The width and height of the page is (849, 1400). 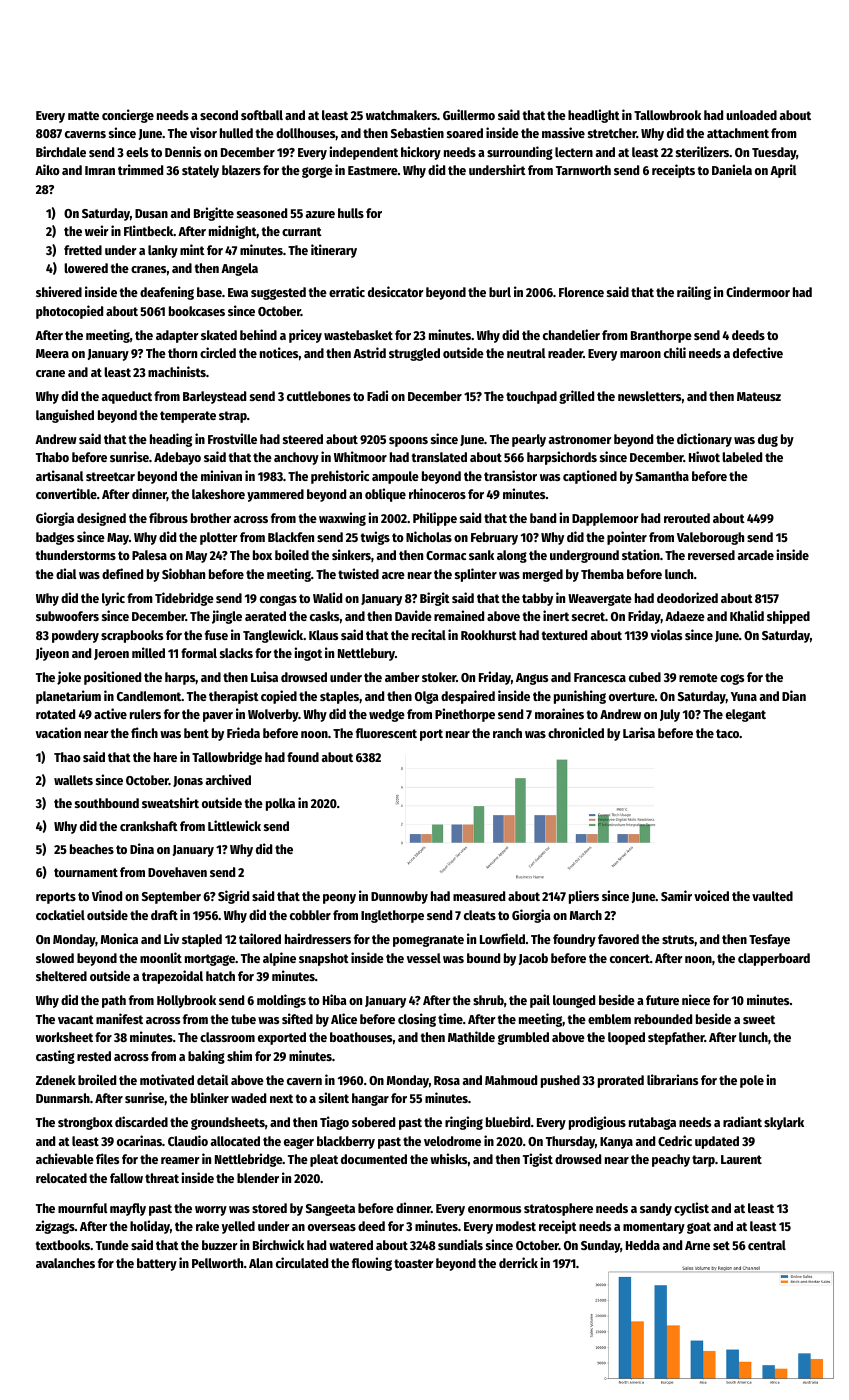 I want to click on vaulted, so click(x=772, y=896).
